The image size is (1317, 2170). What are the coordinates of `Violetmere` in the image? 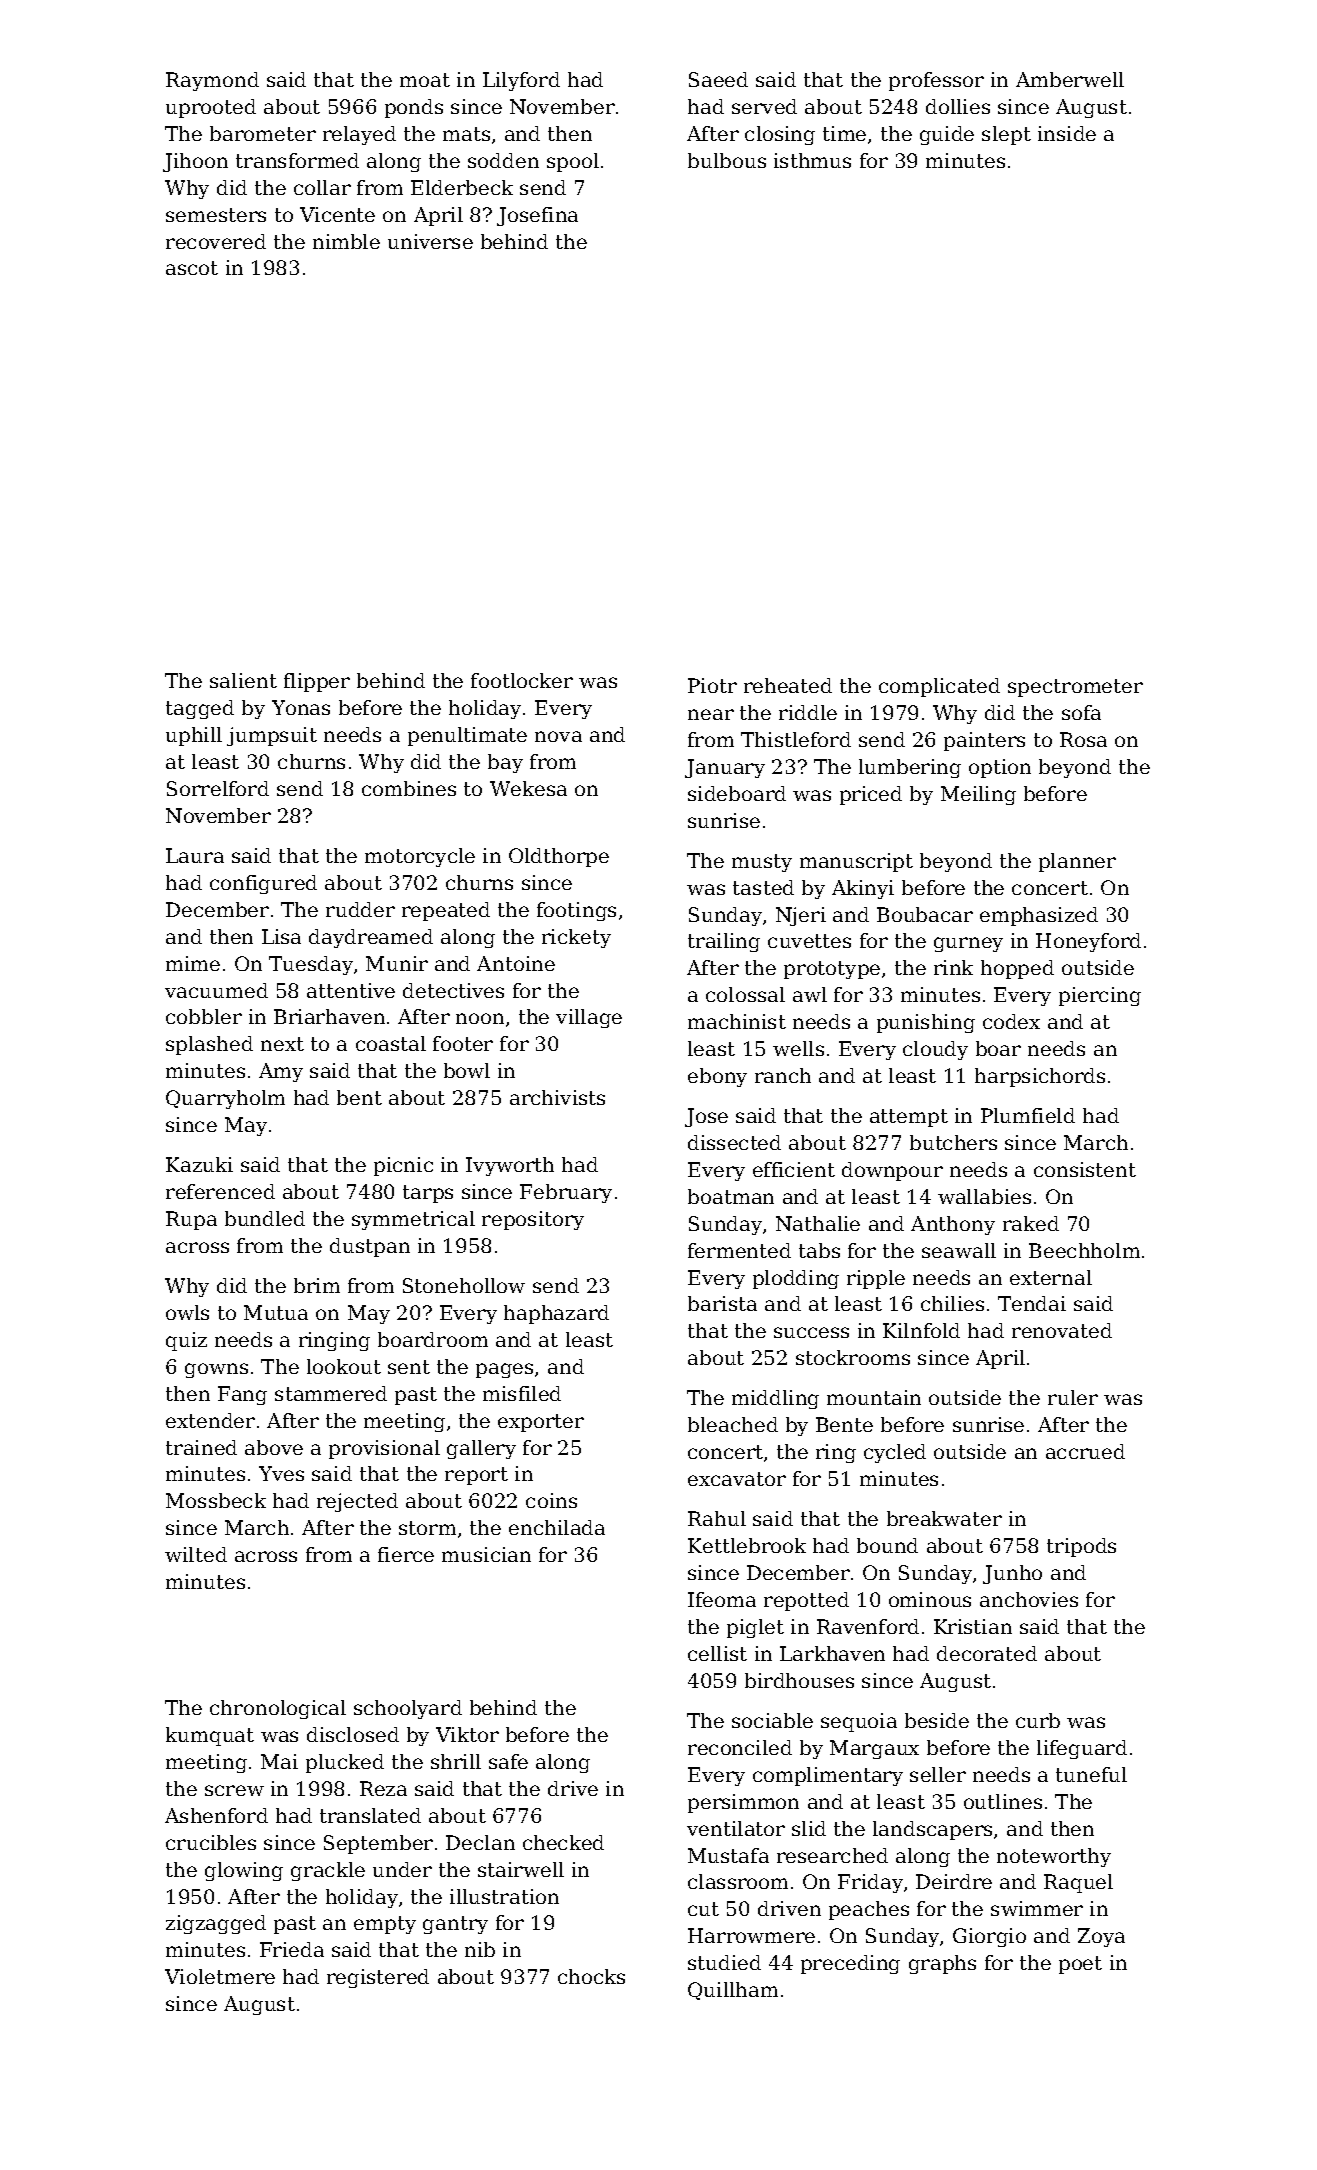 It's located at (220, 1976).
